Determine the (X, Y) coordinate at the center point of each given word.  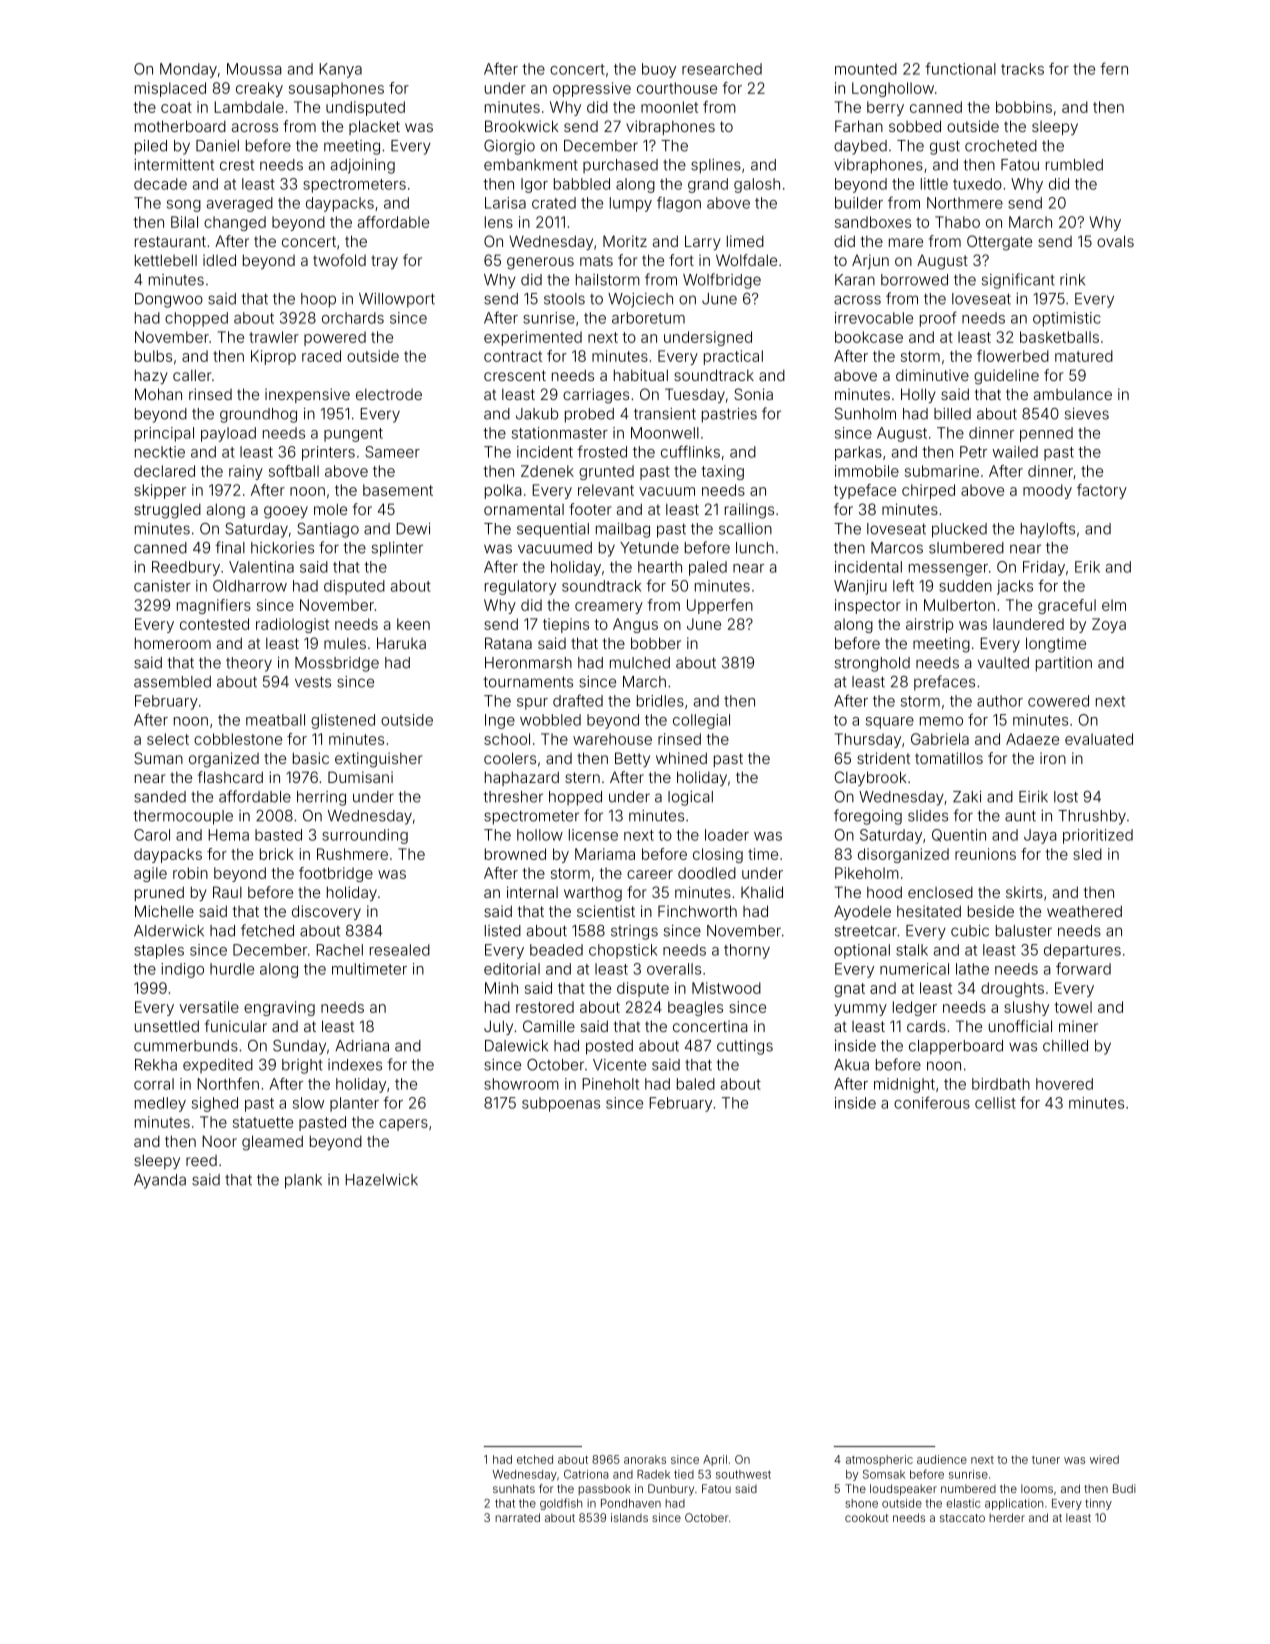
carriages (596, 396)
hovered (1064, 1084)
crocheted (1001, 146)
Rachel (339, 950)
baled (696, 1084)
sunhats (514, 1488)
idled (219, 260)
